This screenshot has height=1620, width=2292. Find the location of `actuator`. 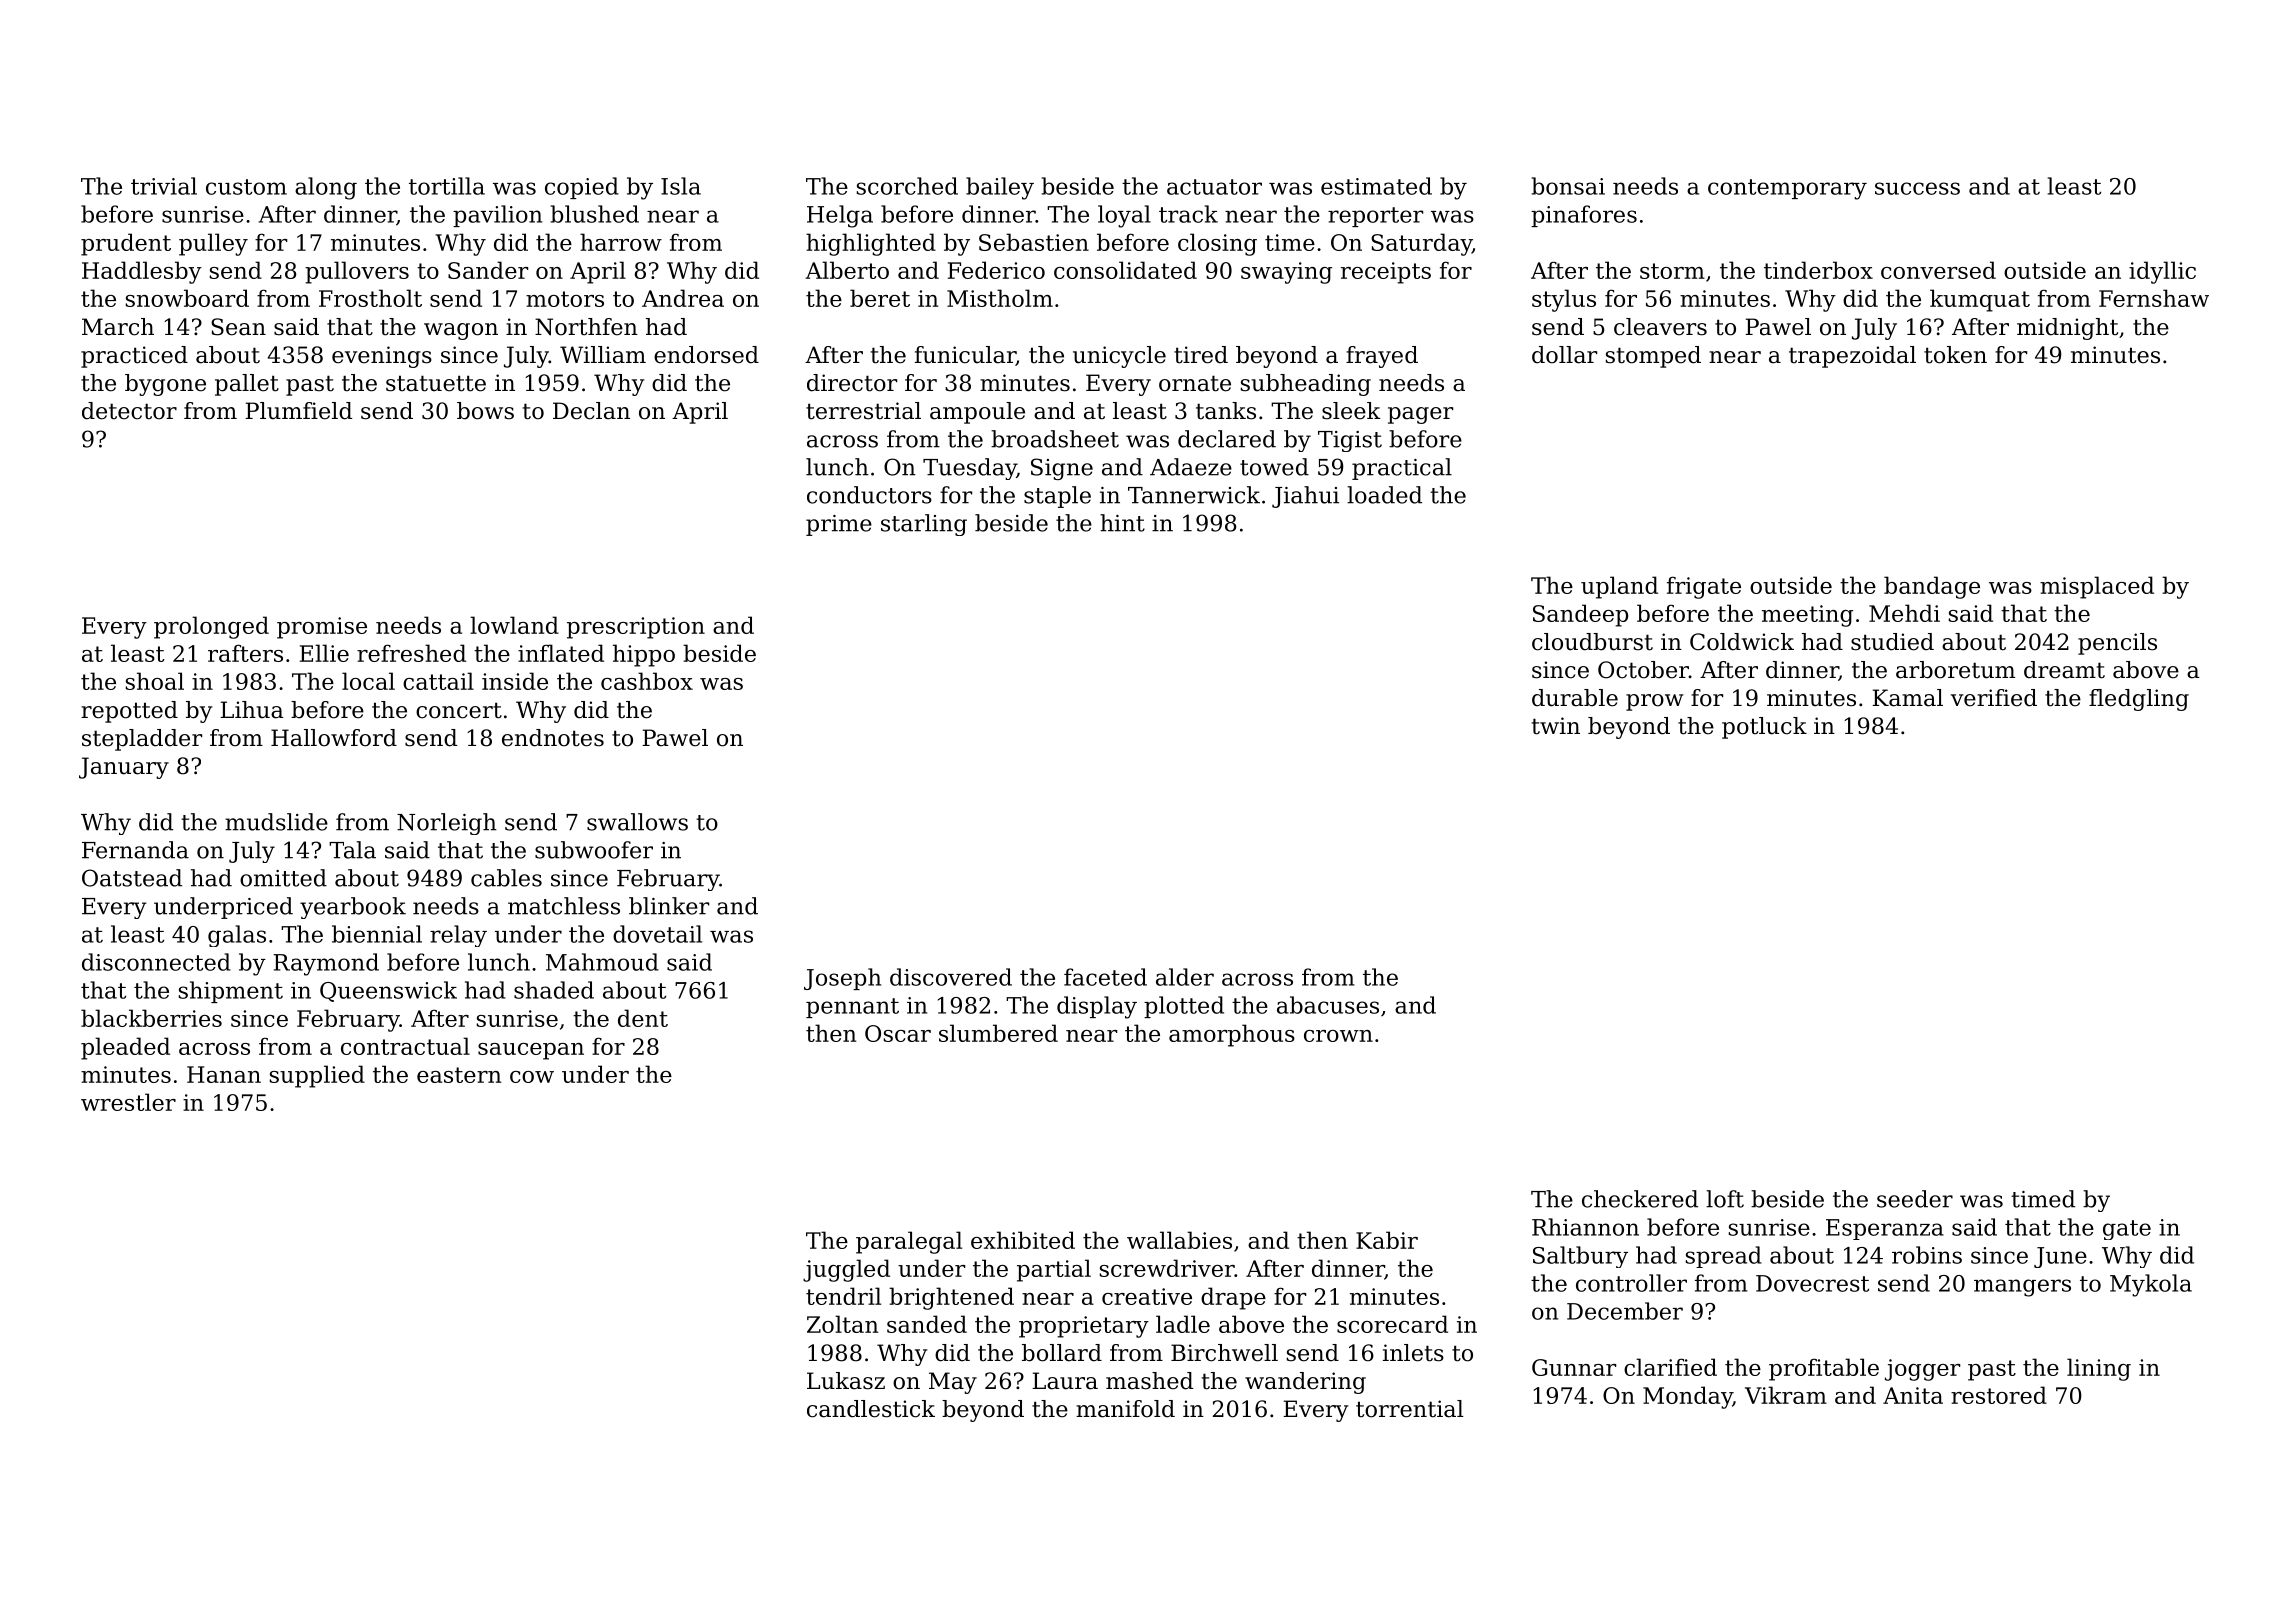

actuator is located at coordinates (1214, 187).
